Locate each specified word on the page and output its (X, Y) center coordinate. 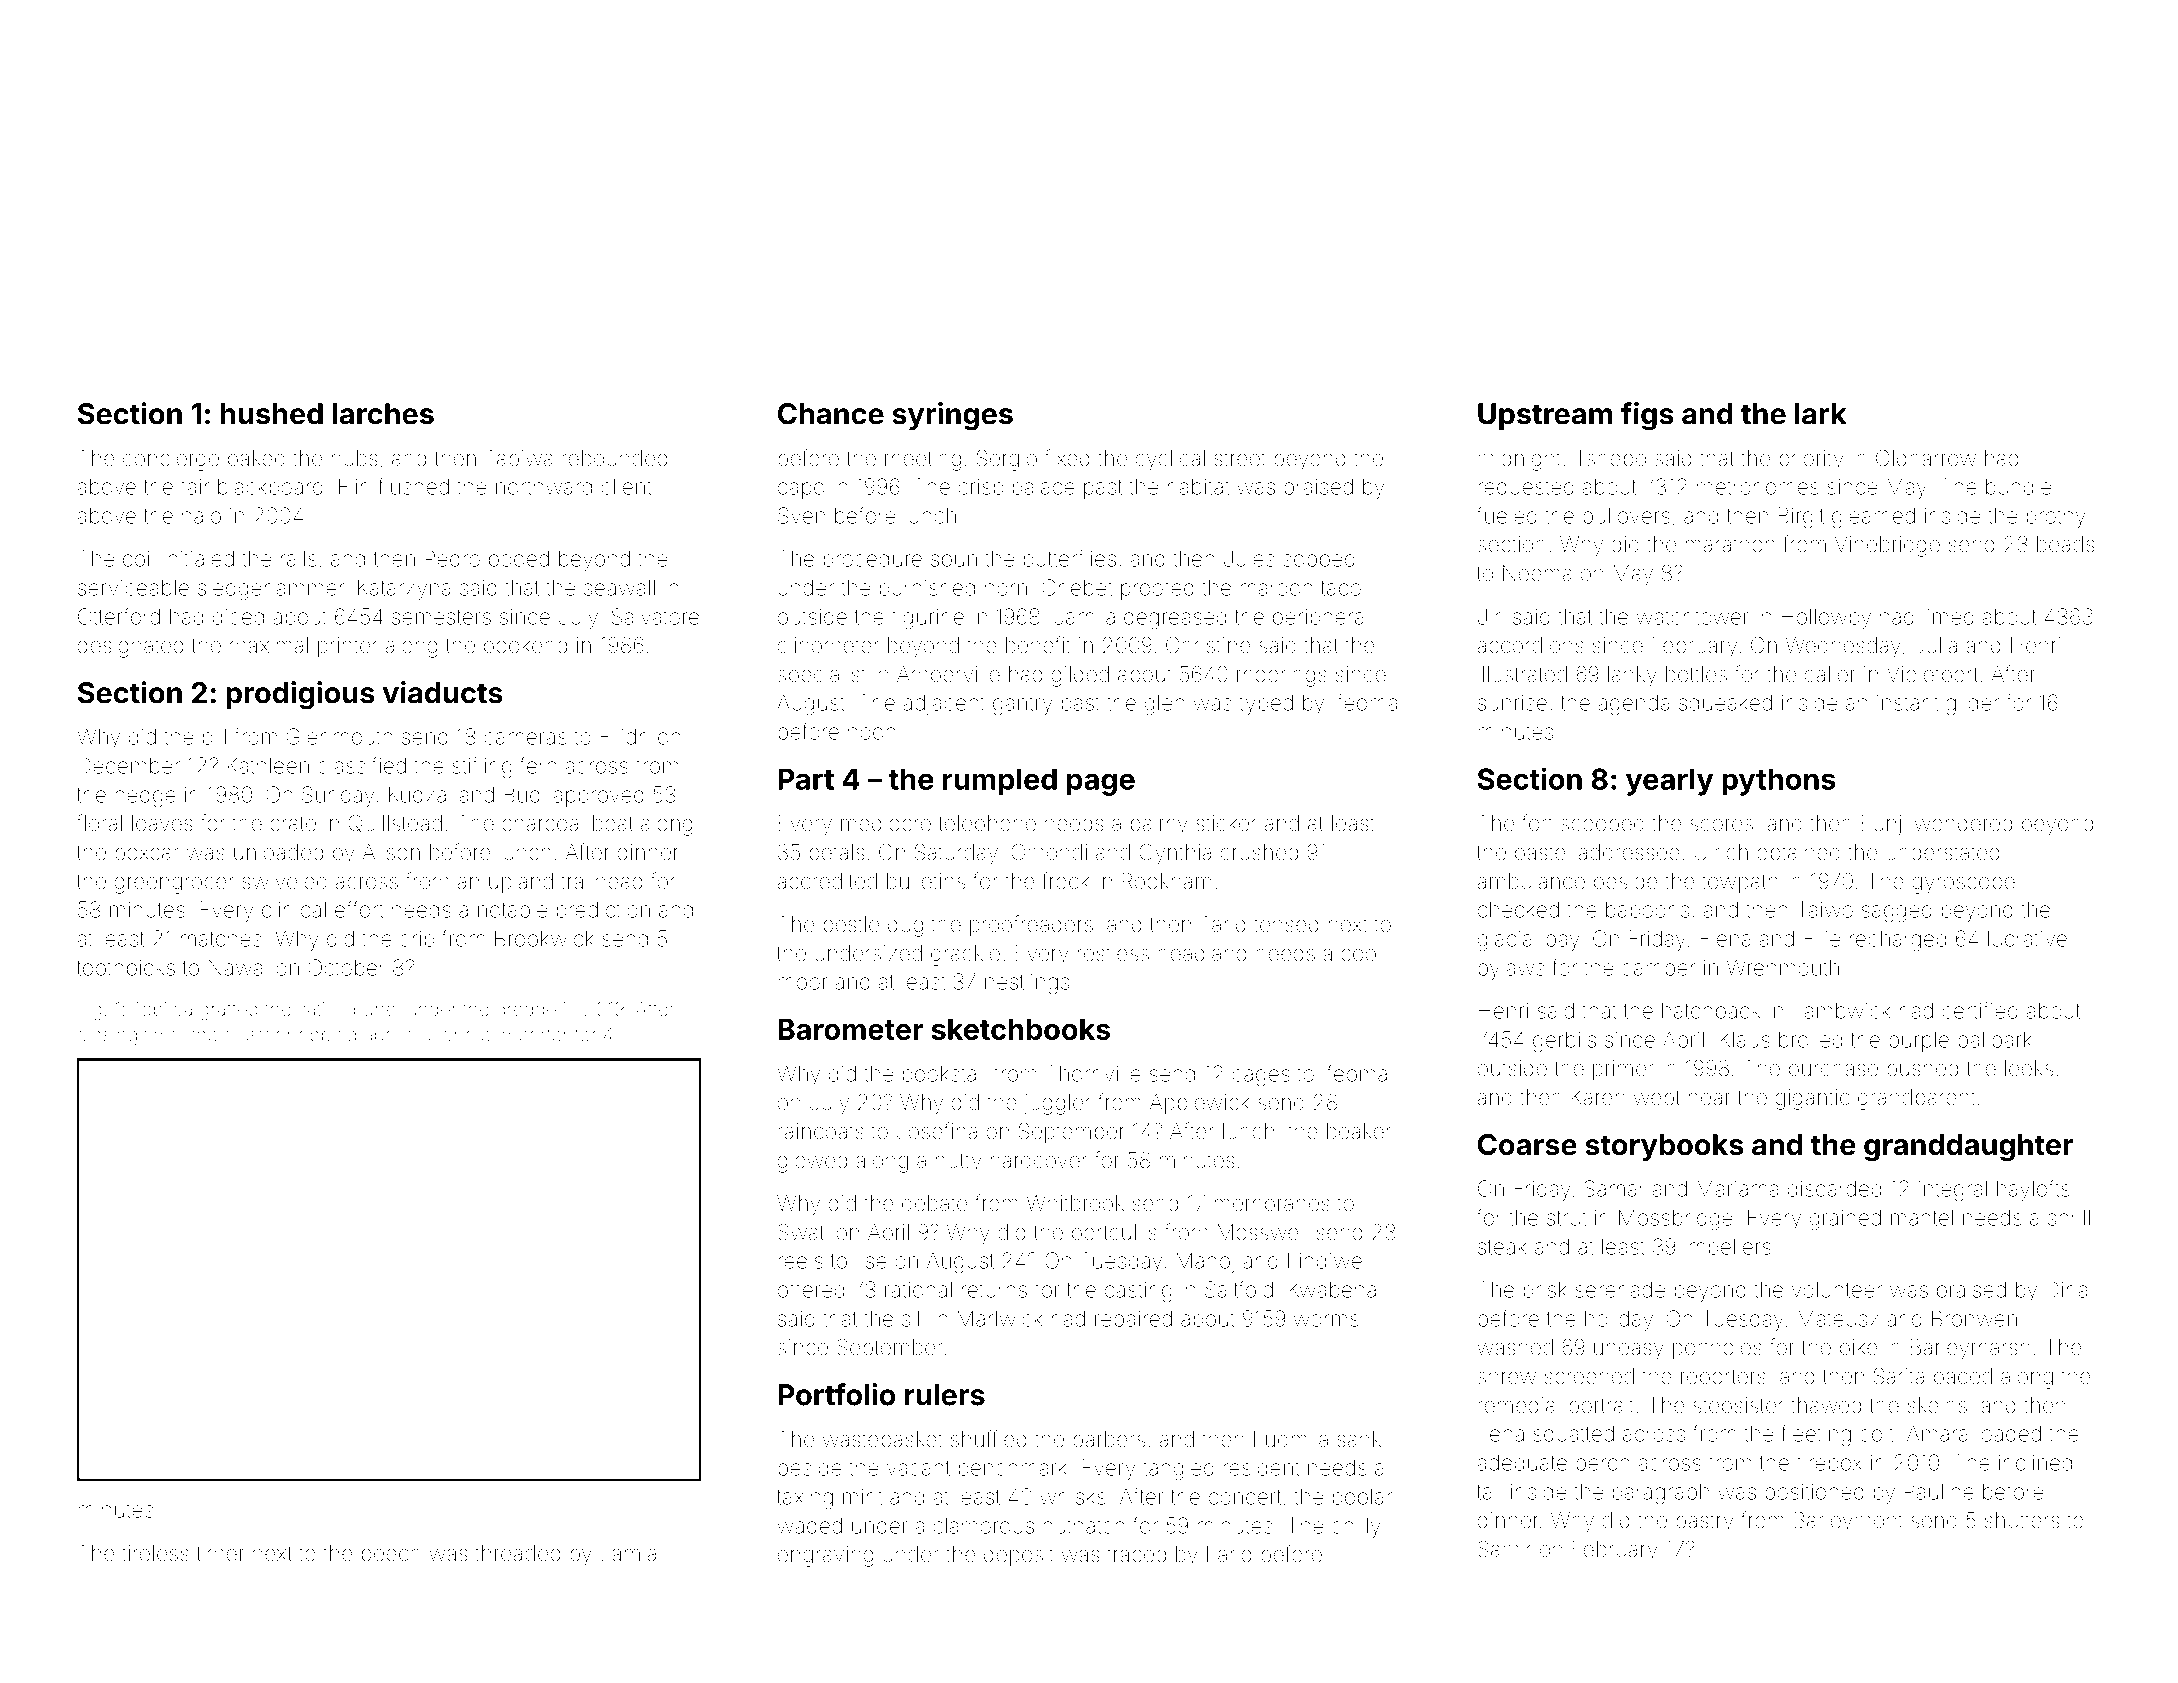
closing (107, 1037)
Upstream (1545, 416)
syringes (952, 416)
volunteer (1837, 1289)
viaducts (443, 692)
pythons (1779, 782)
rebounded (614, 458)
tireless (155, 1553)
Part (806, 779)
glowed (812, 1162)
